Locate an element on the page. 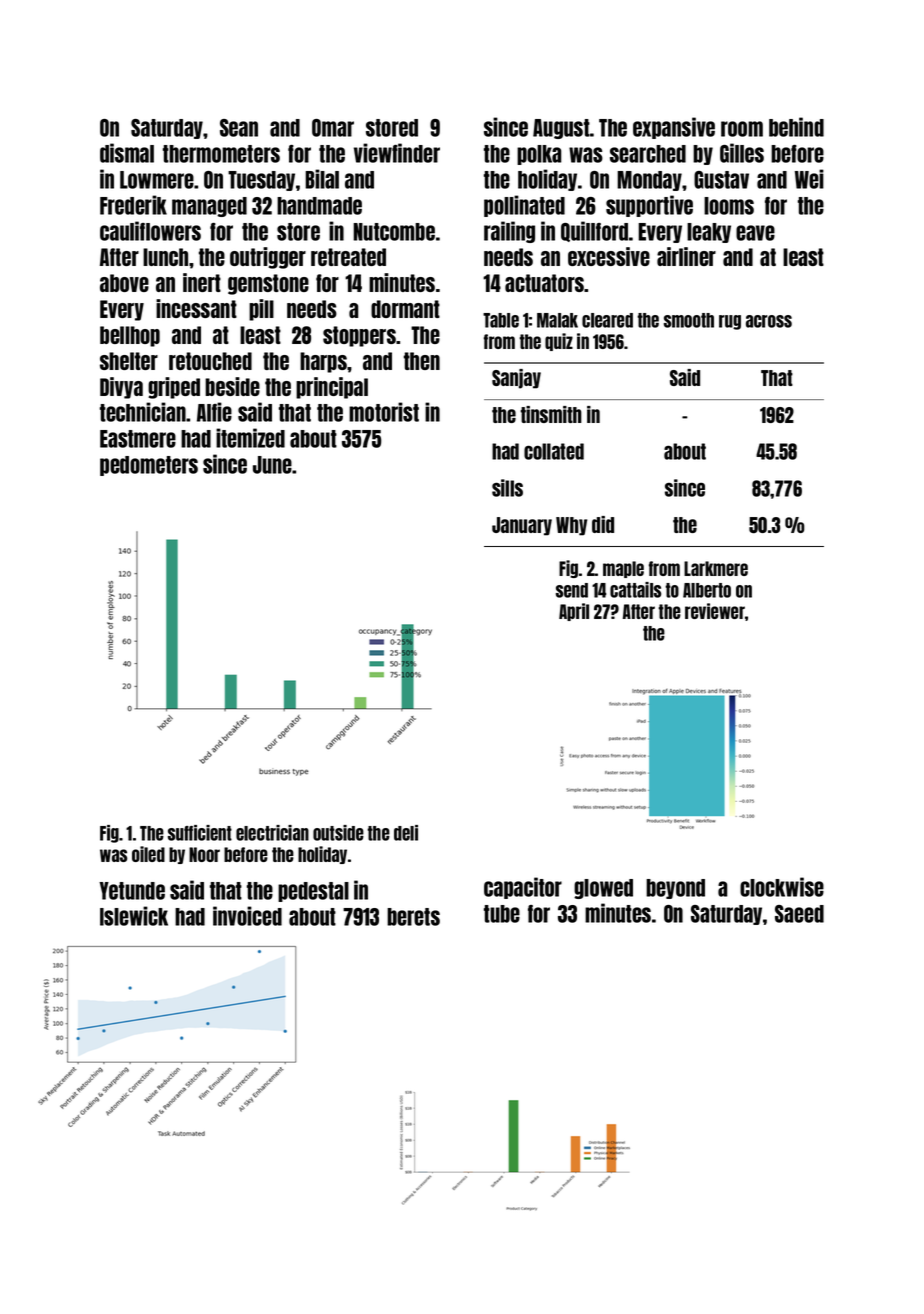  reviewer is located at coordinates (715, 611).
